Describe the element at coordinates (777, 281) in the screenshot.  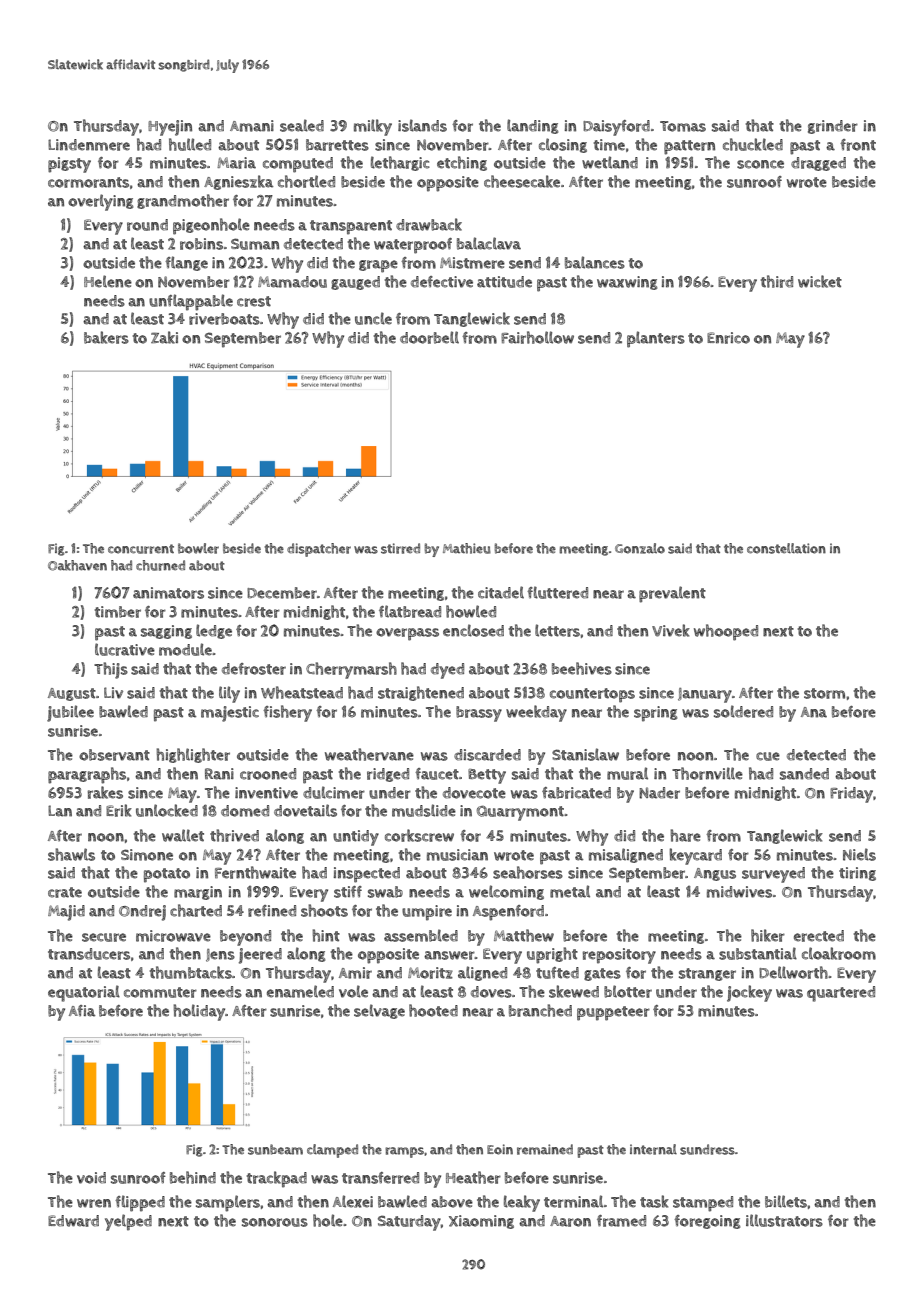
I see `third` at that location.
